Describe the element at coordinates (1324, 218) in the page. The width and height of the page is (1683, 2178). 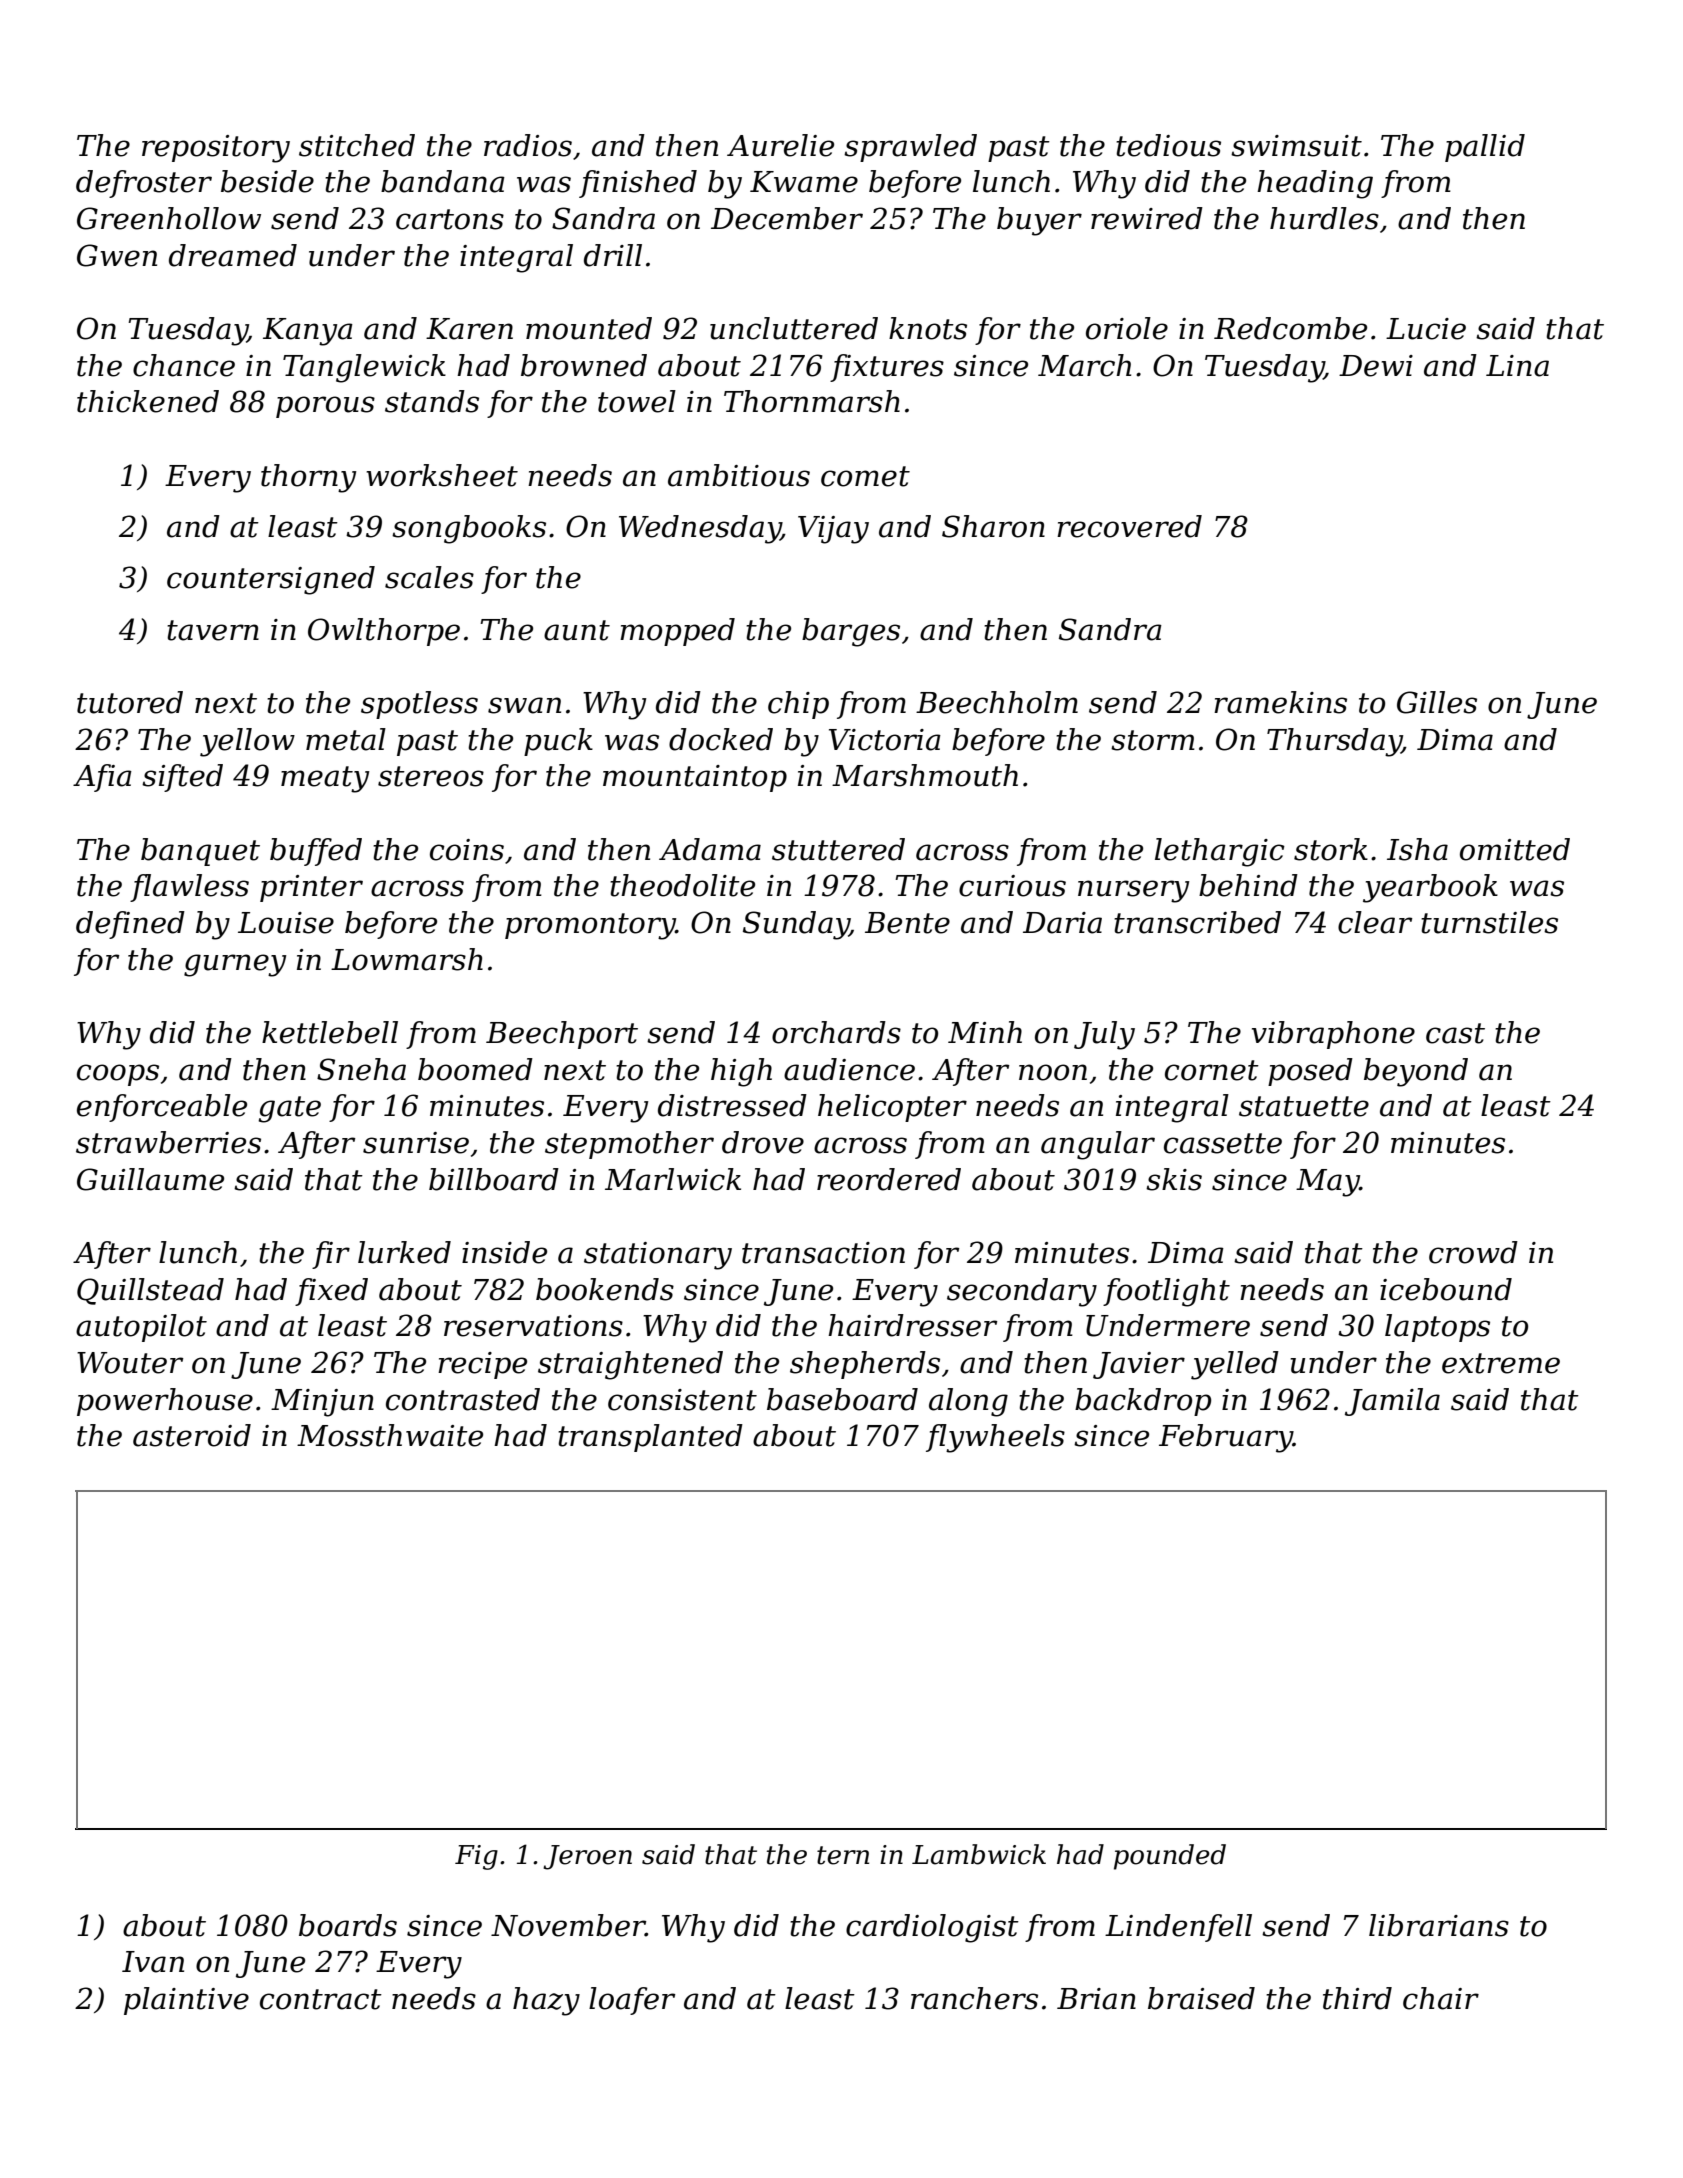
I see `hurdles` at that location.
